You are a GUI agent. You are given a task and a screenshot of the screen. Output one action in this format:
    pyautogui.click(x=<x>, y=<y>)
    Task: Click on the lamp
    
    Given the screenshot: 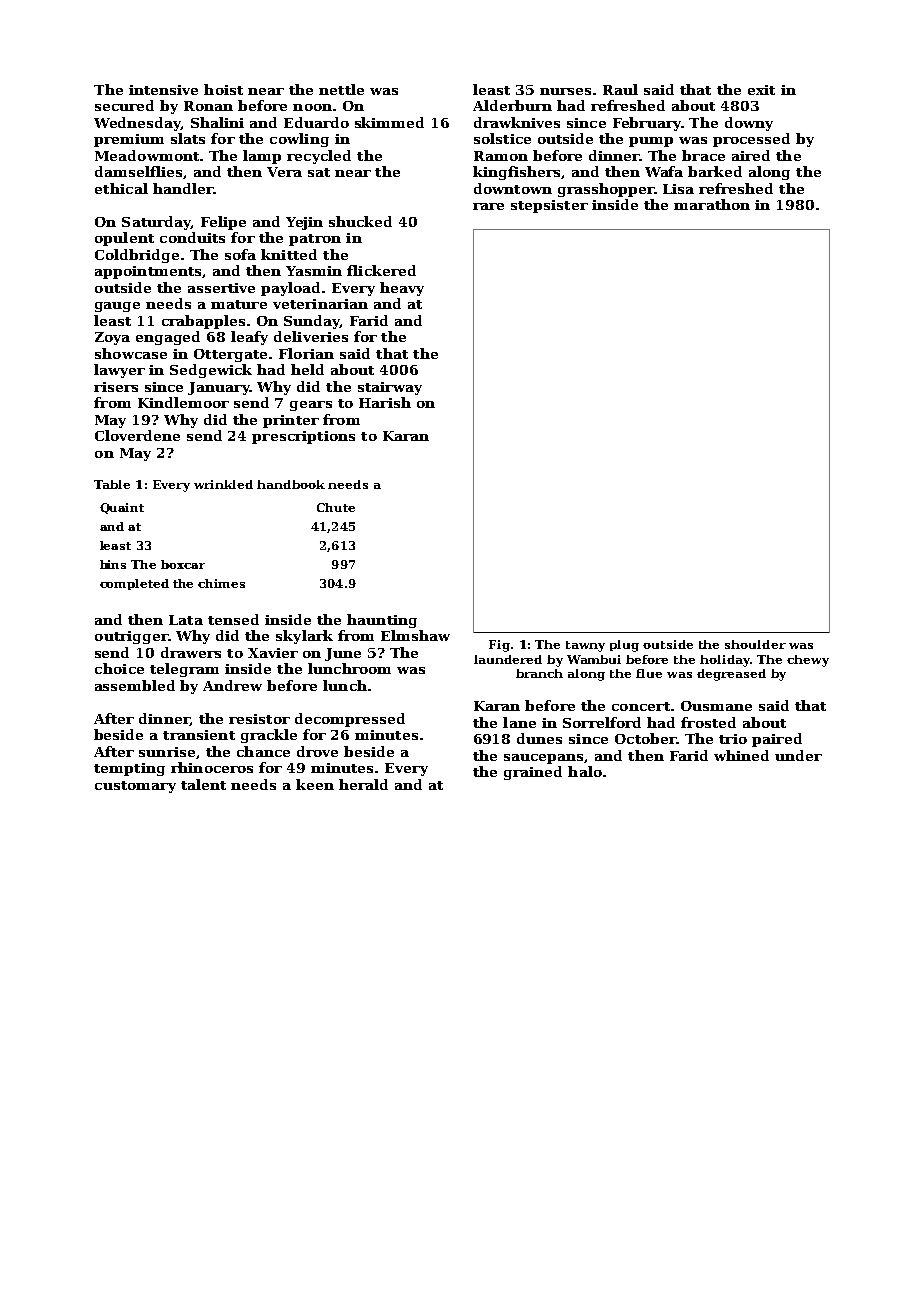 What is the action you would take?
    pyautogui.click(x=262, y=157)
